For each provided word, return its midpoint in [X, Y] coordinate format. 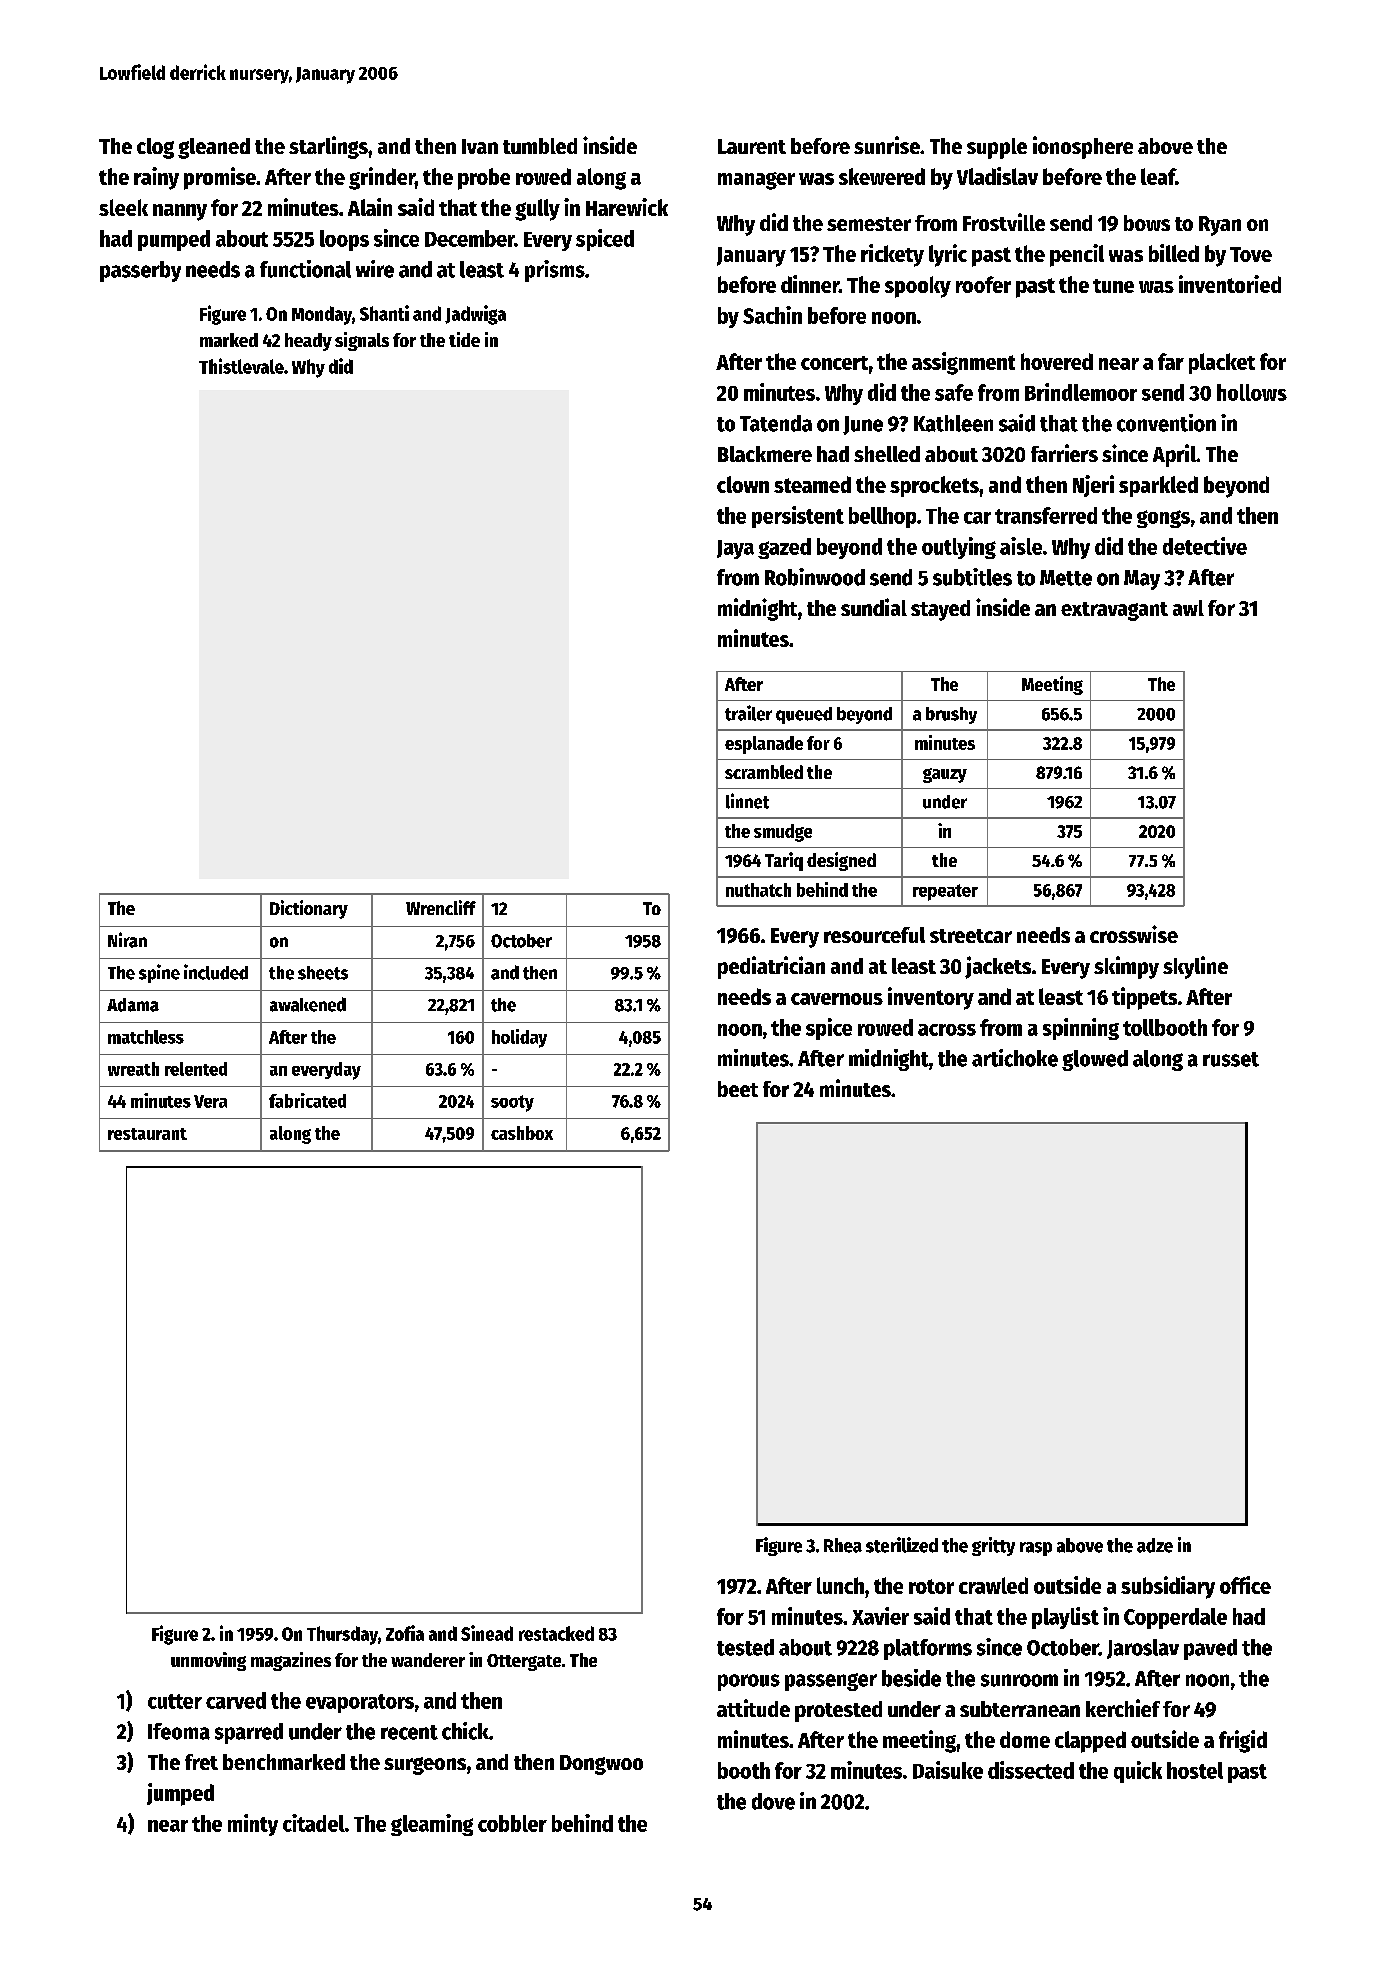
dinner [810, 284]
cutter [175, 1701]
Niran [127, 940]
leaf [1158, 176]
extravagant [1114, 611]
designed [841, 861]
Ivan [480, 146]
